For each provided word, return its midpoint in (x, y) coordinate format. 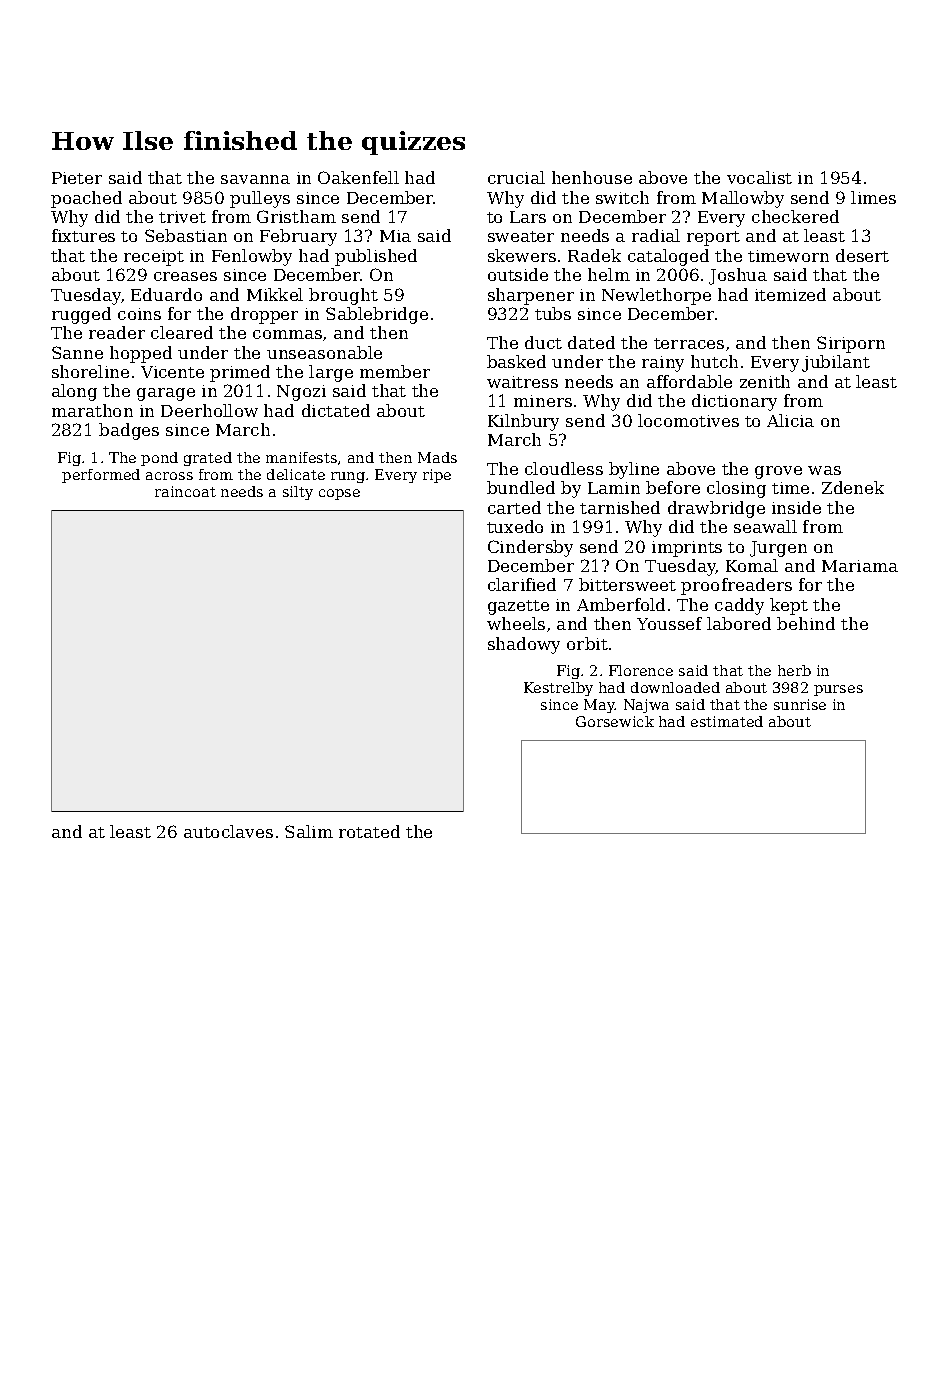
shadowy (524, 645)
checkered (795, 216)
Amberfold (621, 604)
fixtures (83, 235)
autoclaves (228, 831)
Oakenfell (358, 177)
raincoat (185, 491)
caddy (739, 606)
